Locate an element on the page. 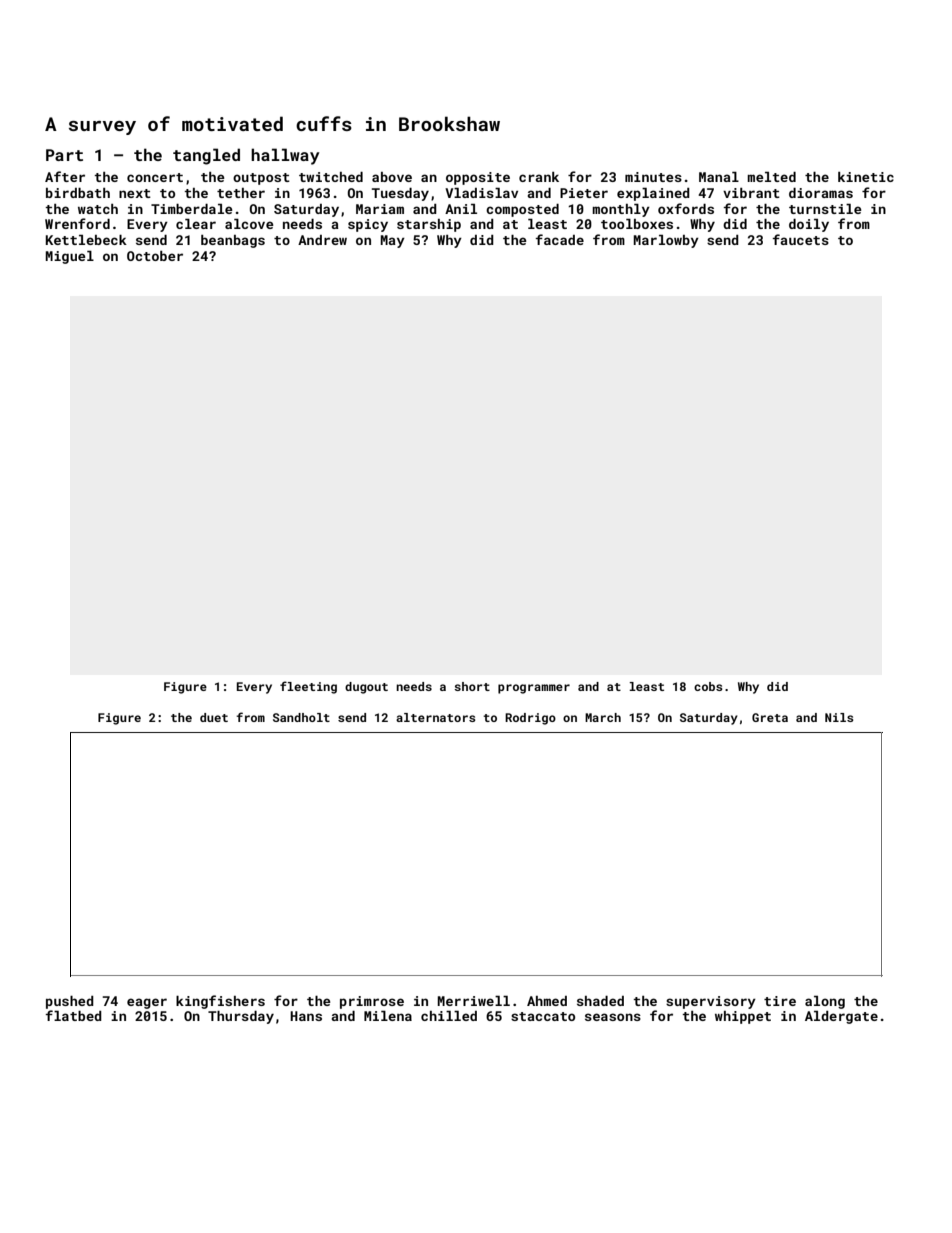 Image resolution: width=952 pixels, height=1233 pixels. faucets is located at coordinates (800, 239).
